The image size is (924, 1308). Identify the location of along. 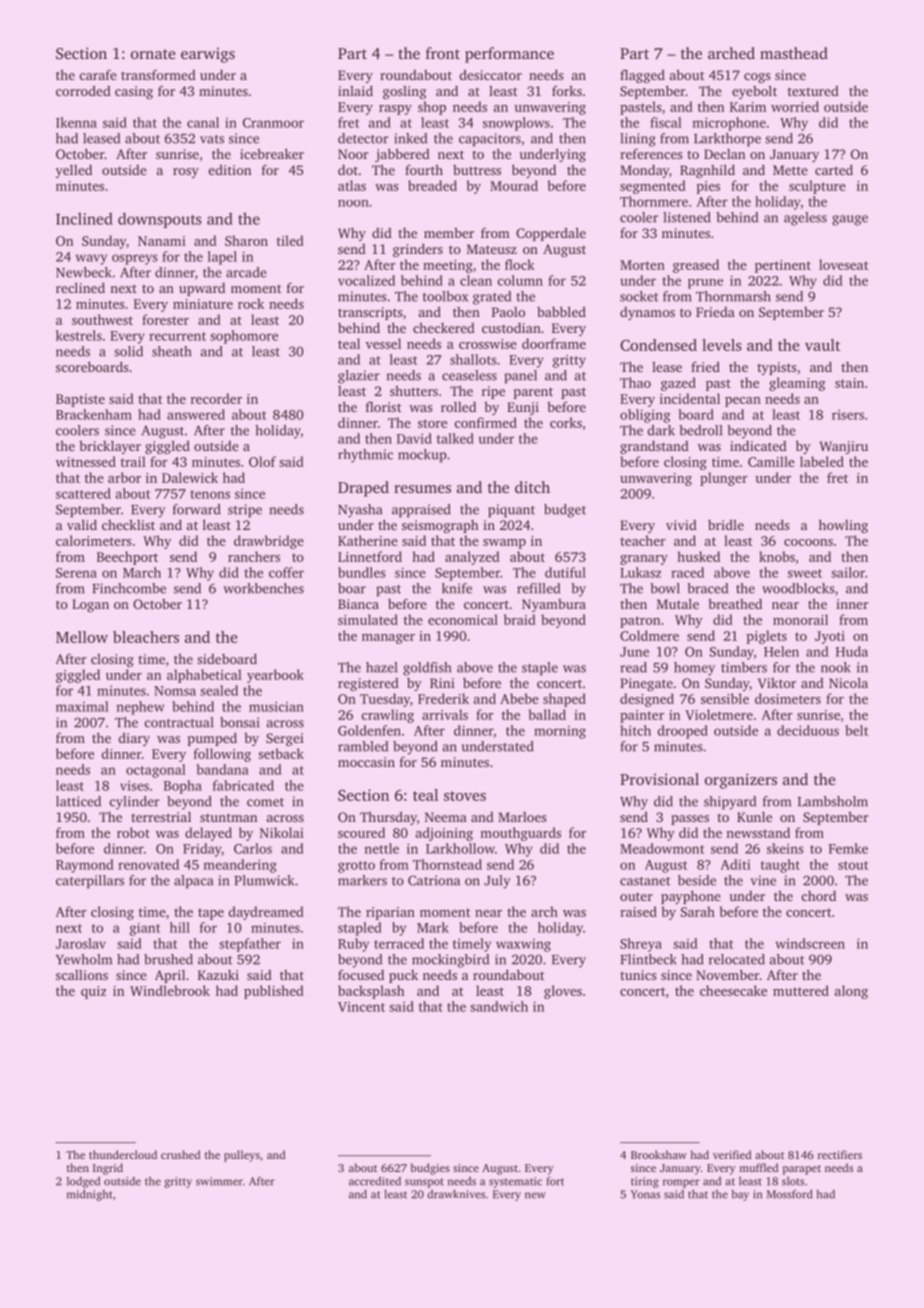
(851, 992).
